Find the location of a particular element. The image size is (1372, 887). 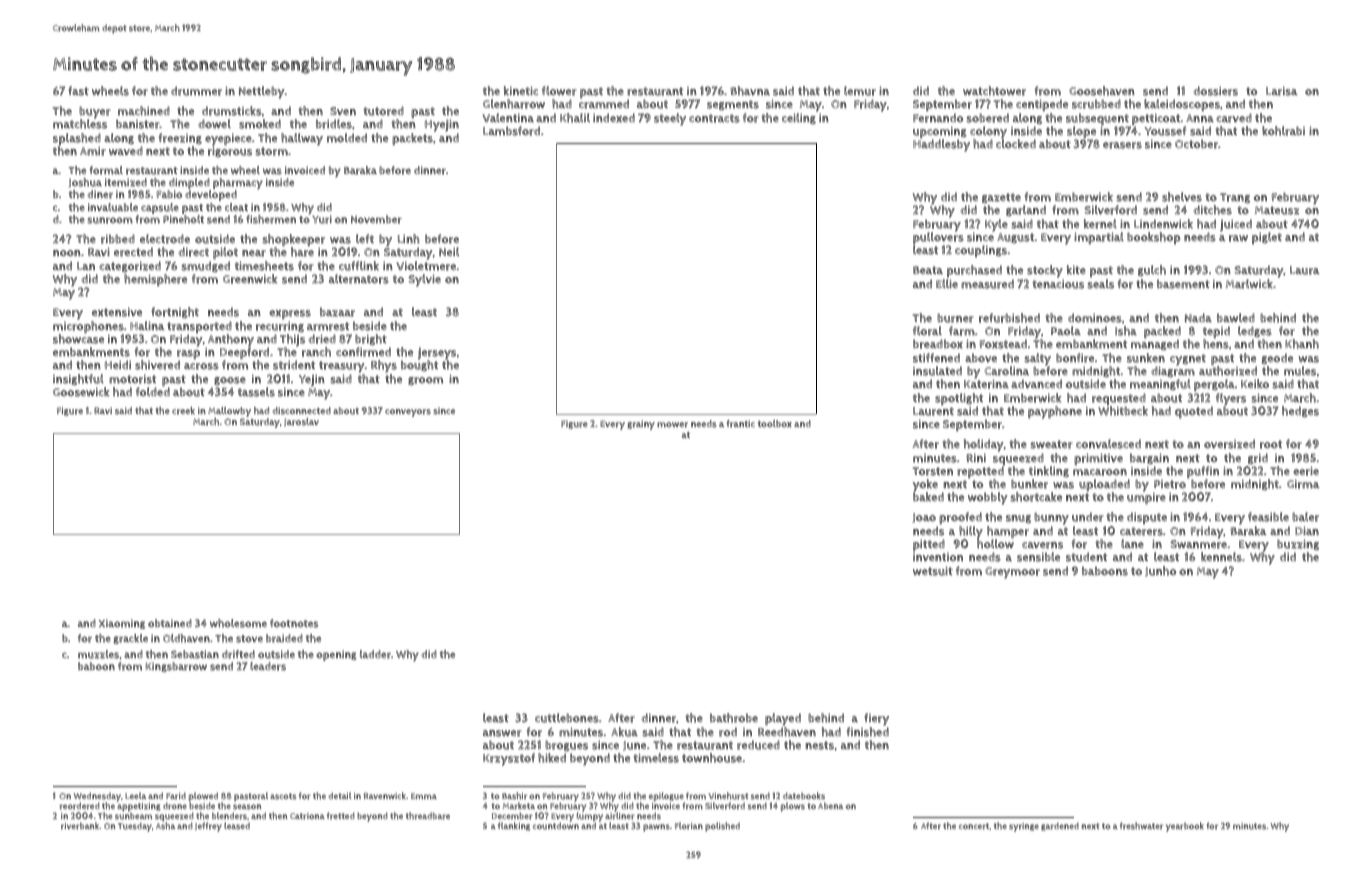

Rini is located at coordinates (976, 457).
